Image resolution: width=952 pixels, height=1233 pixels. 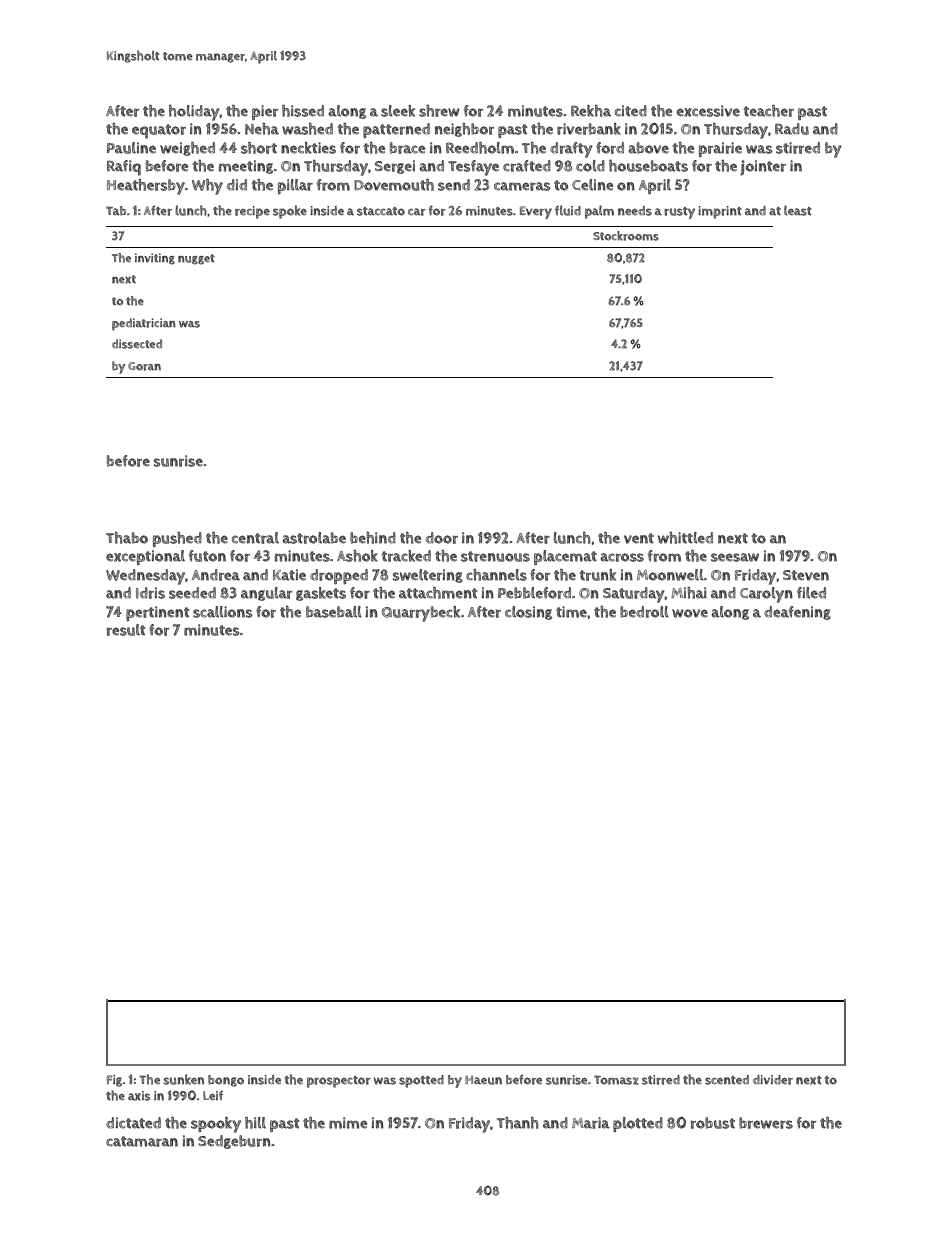 I want to click on bedroll, so click(x=644, y=612).
